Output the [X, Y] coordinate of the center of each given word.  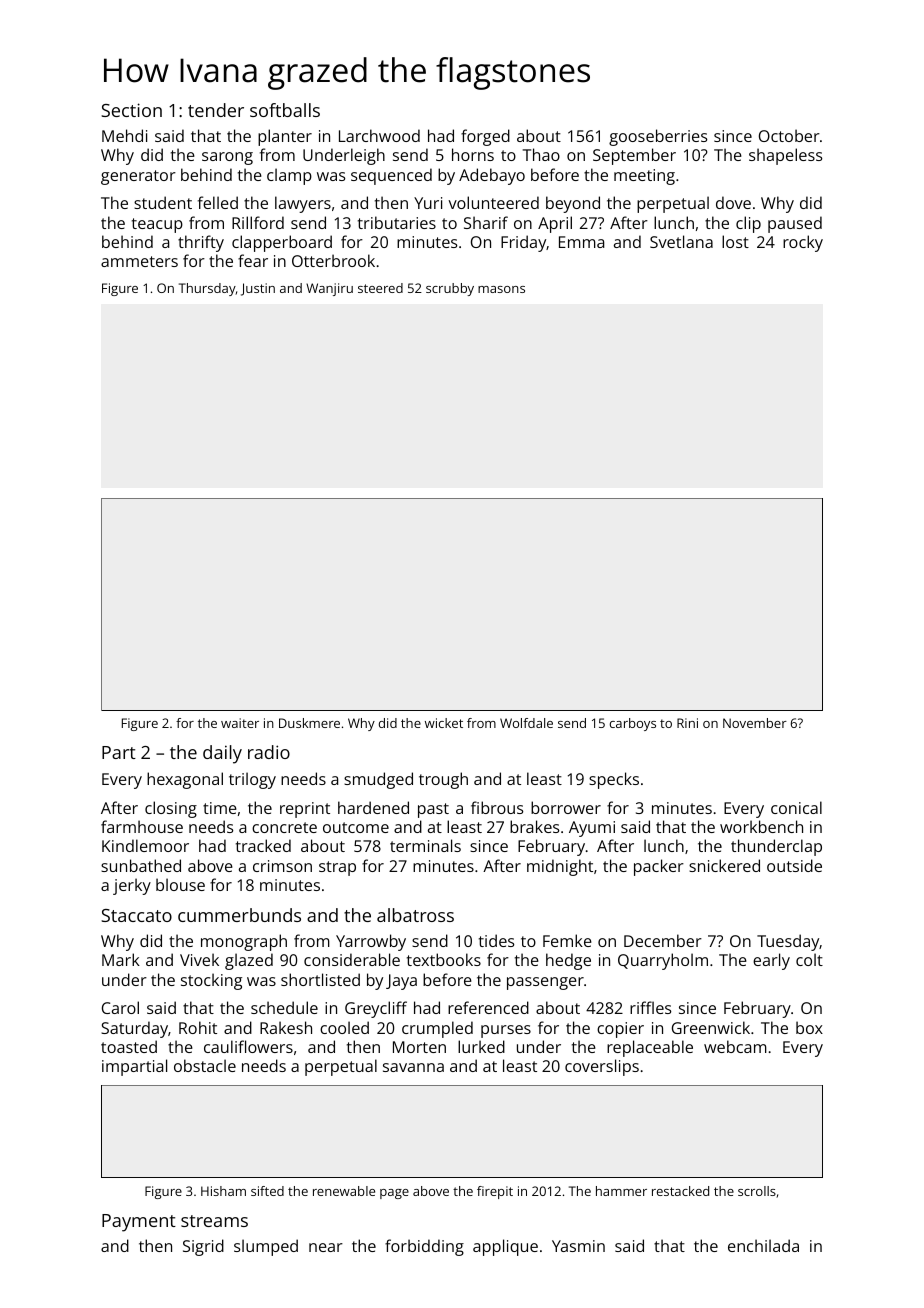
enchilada [763, 1245]
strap [337, 868]
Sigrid [203, 1247]
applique [505, 1247]
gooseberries [658, 137]
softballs [285, 110]
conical [796, 807]
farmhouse [142, 826]
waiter [240, 723]
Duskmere [309, 723]
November [755, 723]
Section [131, 110]
